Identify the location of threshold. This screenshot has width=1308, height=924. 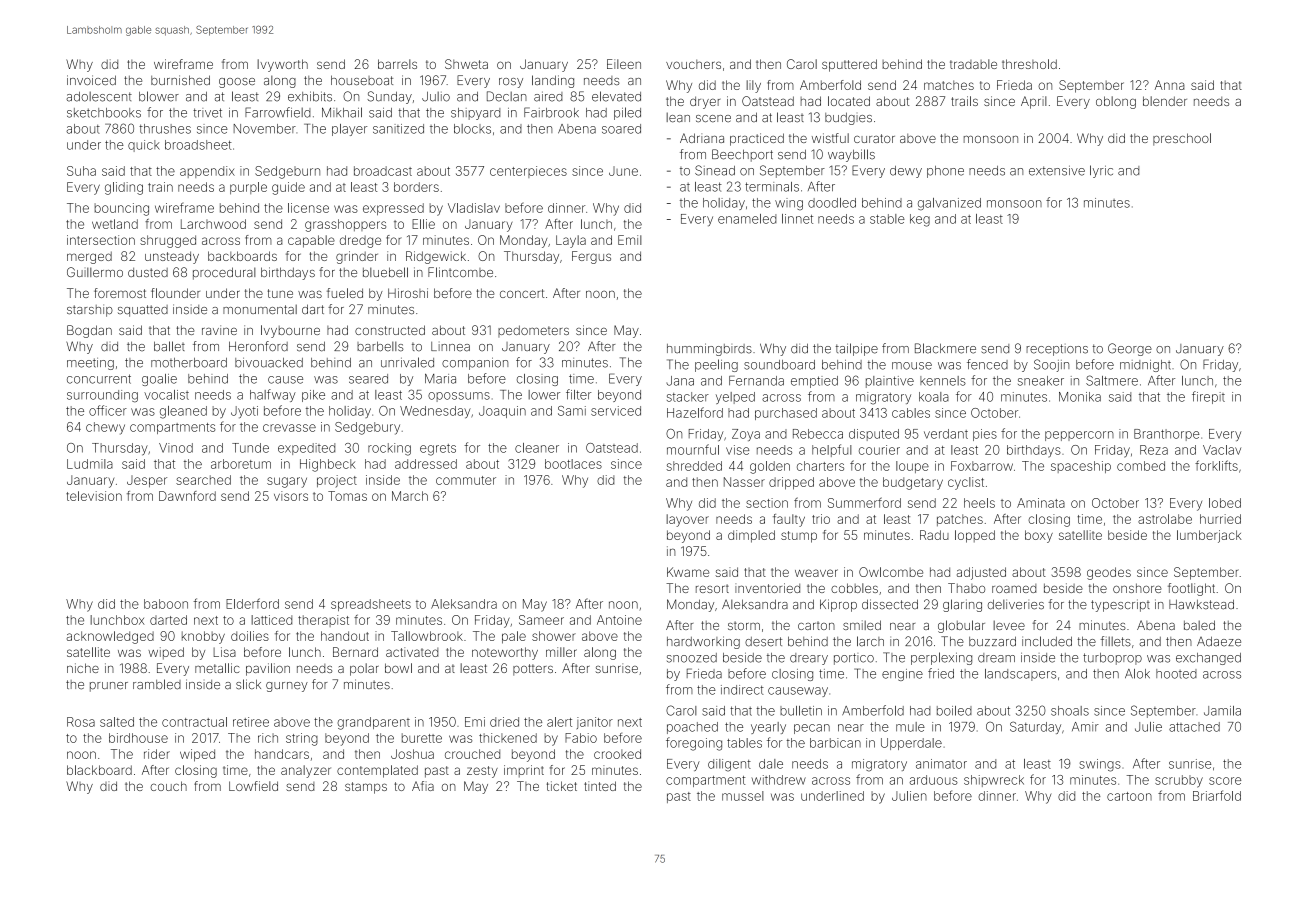
(1029, 64).
